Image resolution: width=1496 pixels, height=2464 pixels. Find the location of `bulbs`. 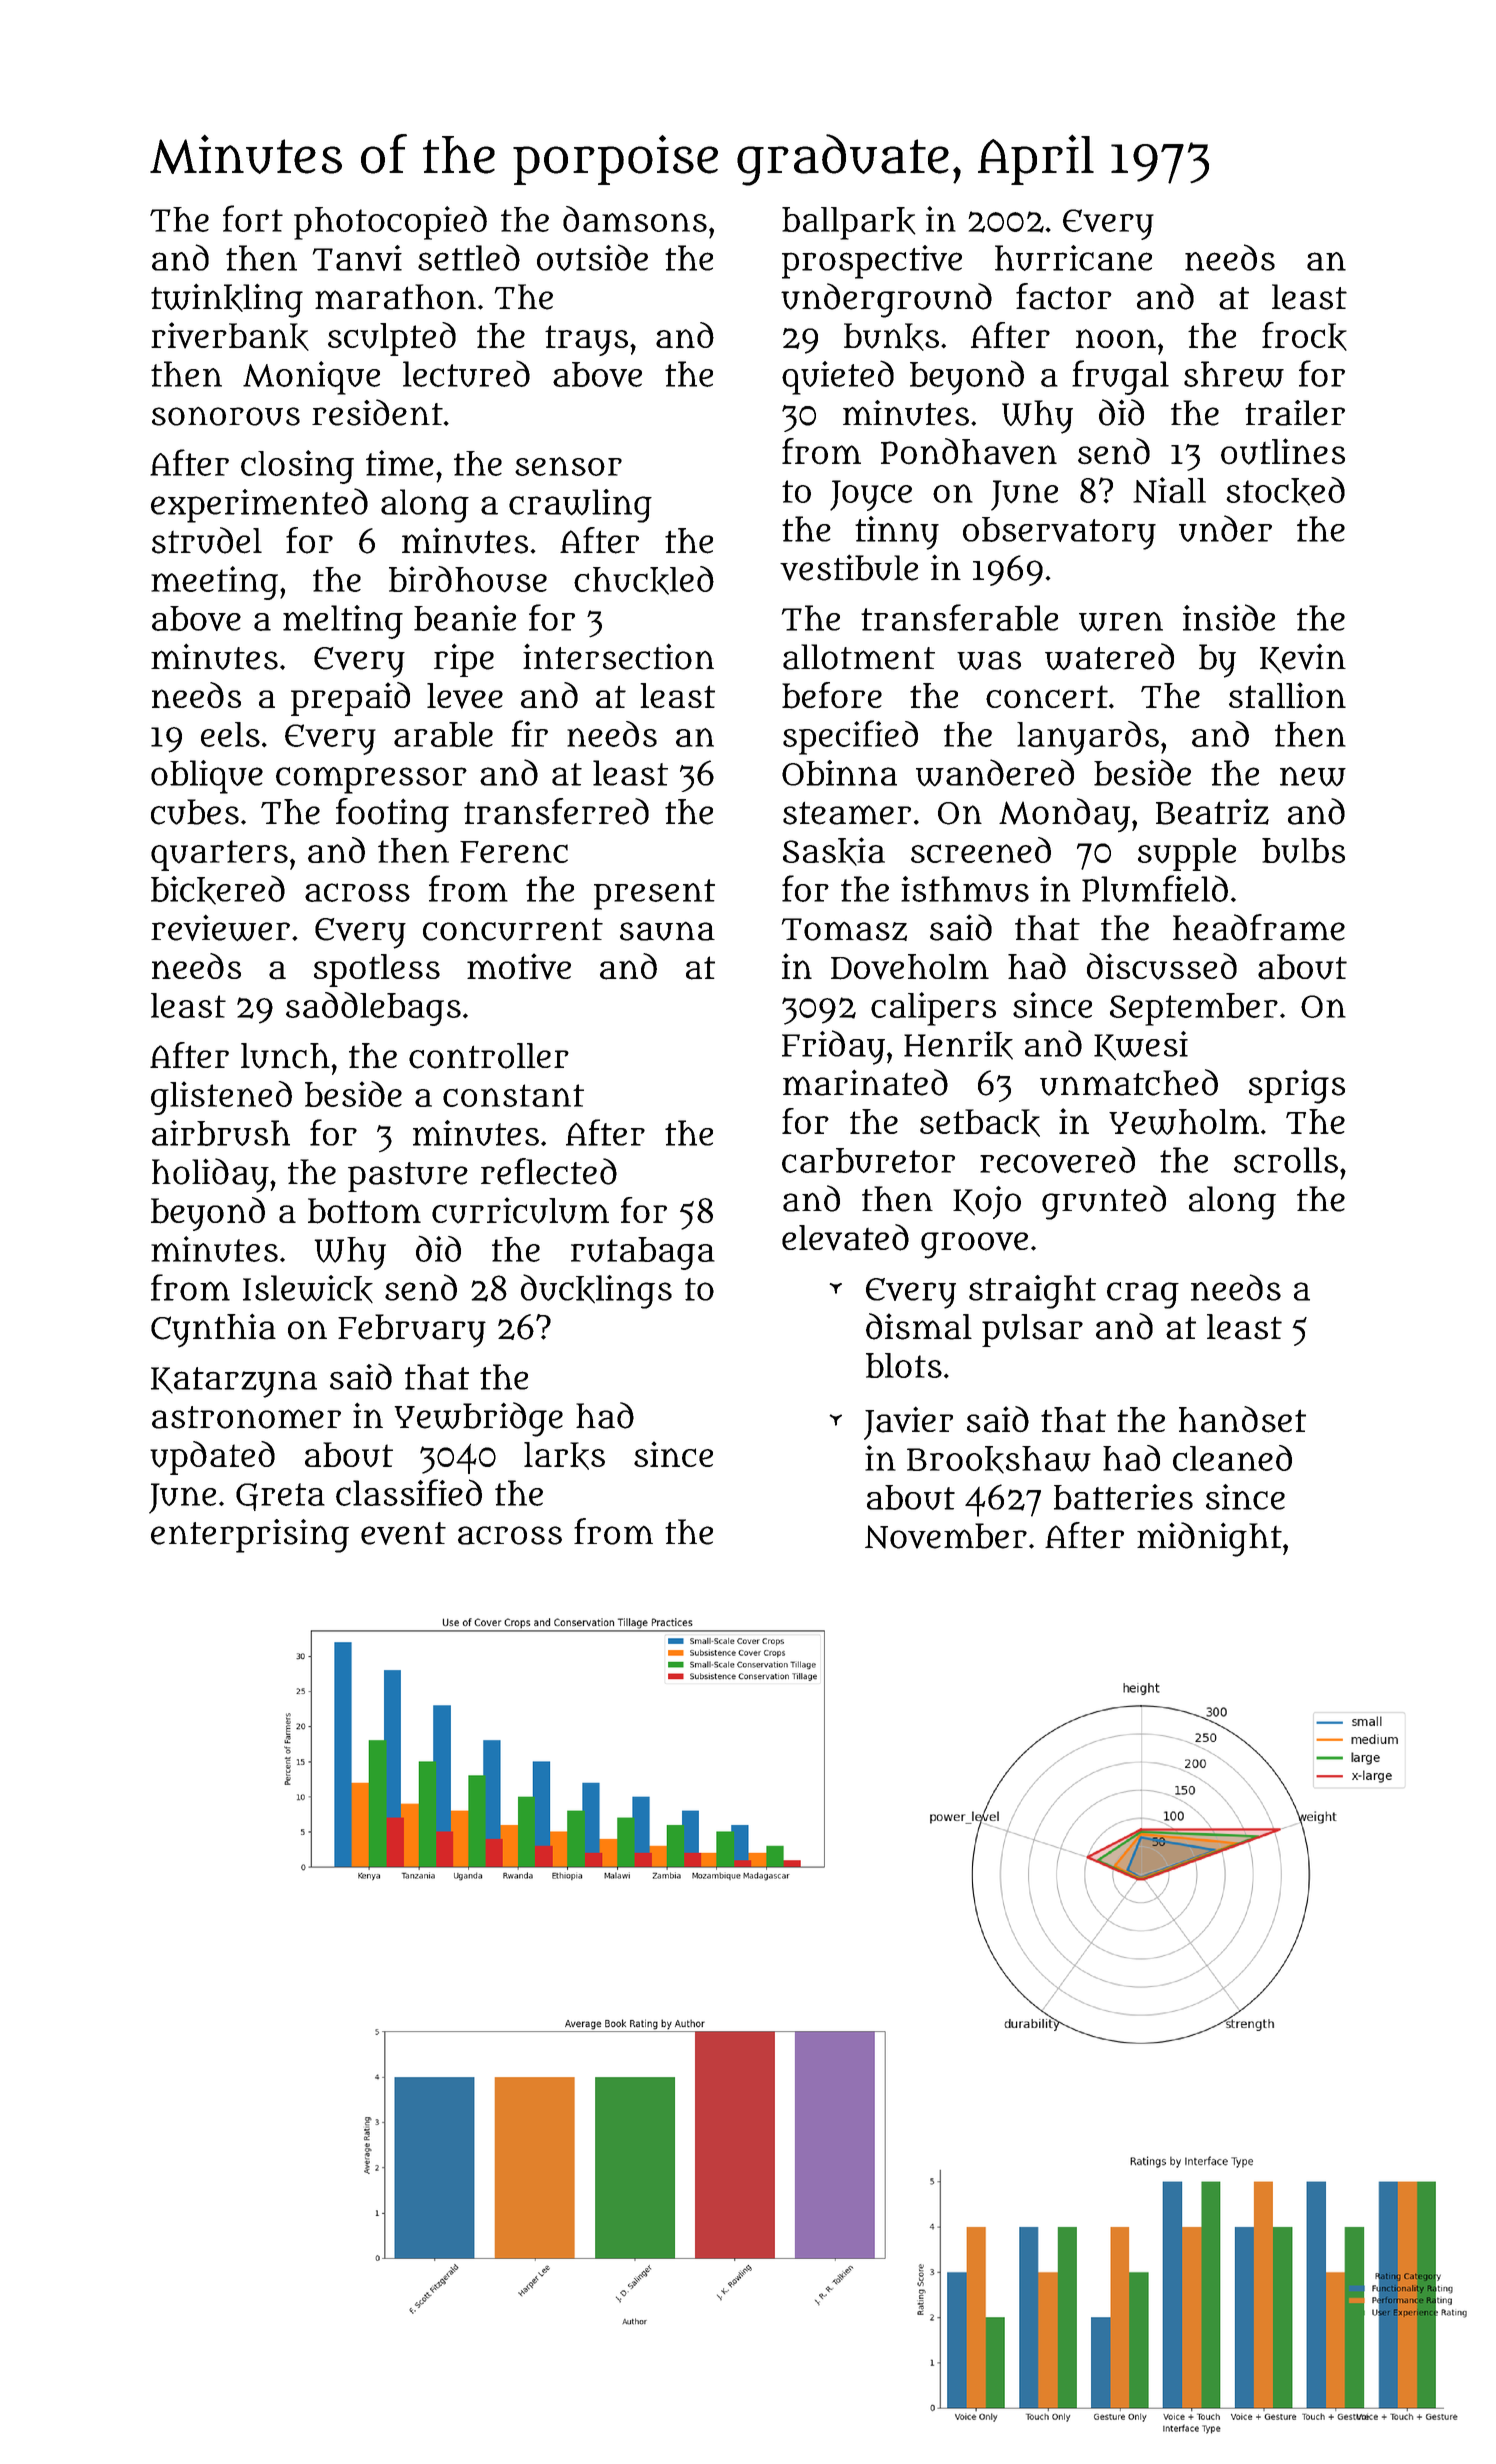

bulbs is located at coordinates (1303, 850).
